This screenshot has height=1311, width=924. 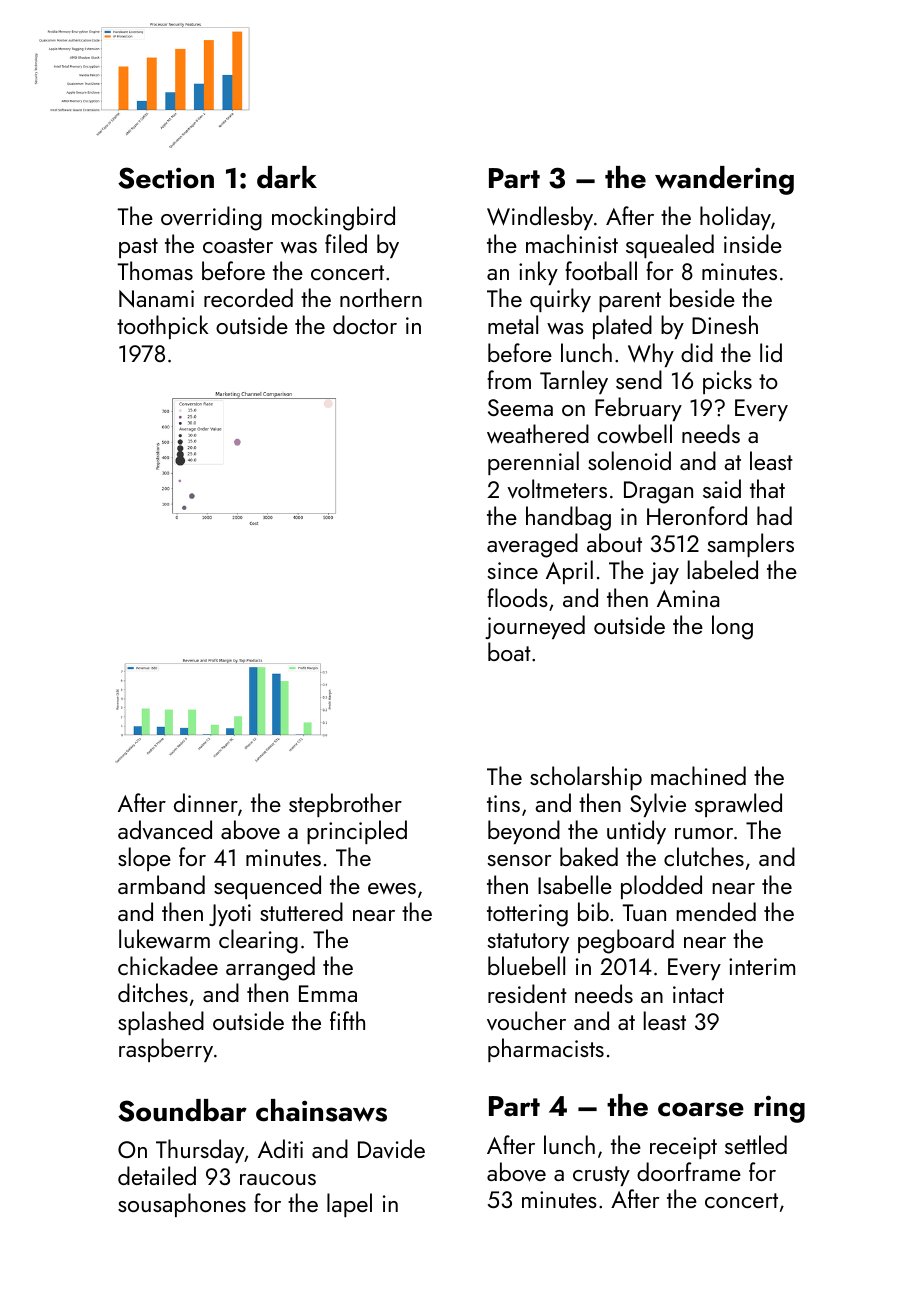 What do you see at coordinates (206, 802) in the screenshot?
I see `dinner` at bounding box center [206, 802].
